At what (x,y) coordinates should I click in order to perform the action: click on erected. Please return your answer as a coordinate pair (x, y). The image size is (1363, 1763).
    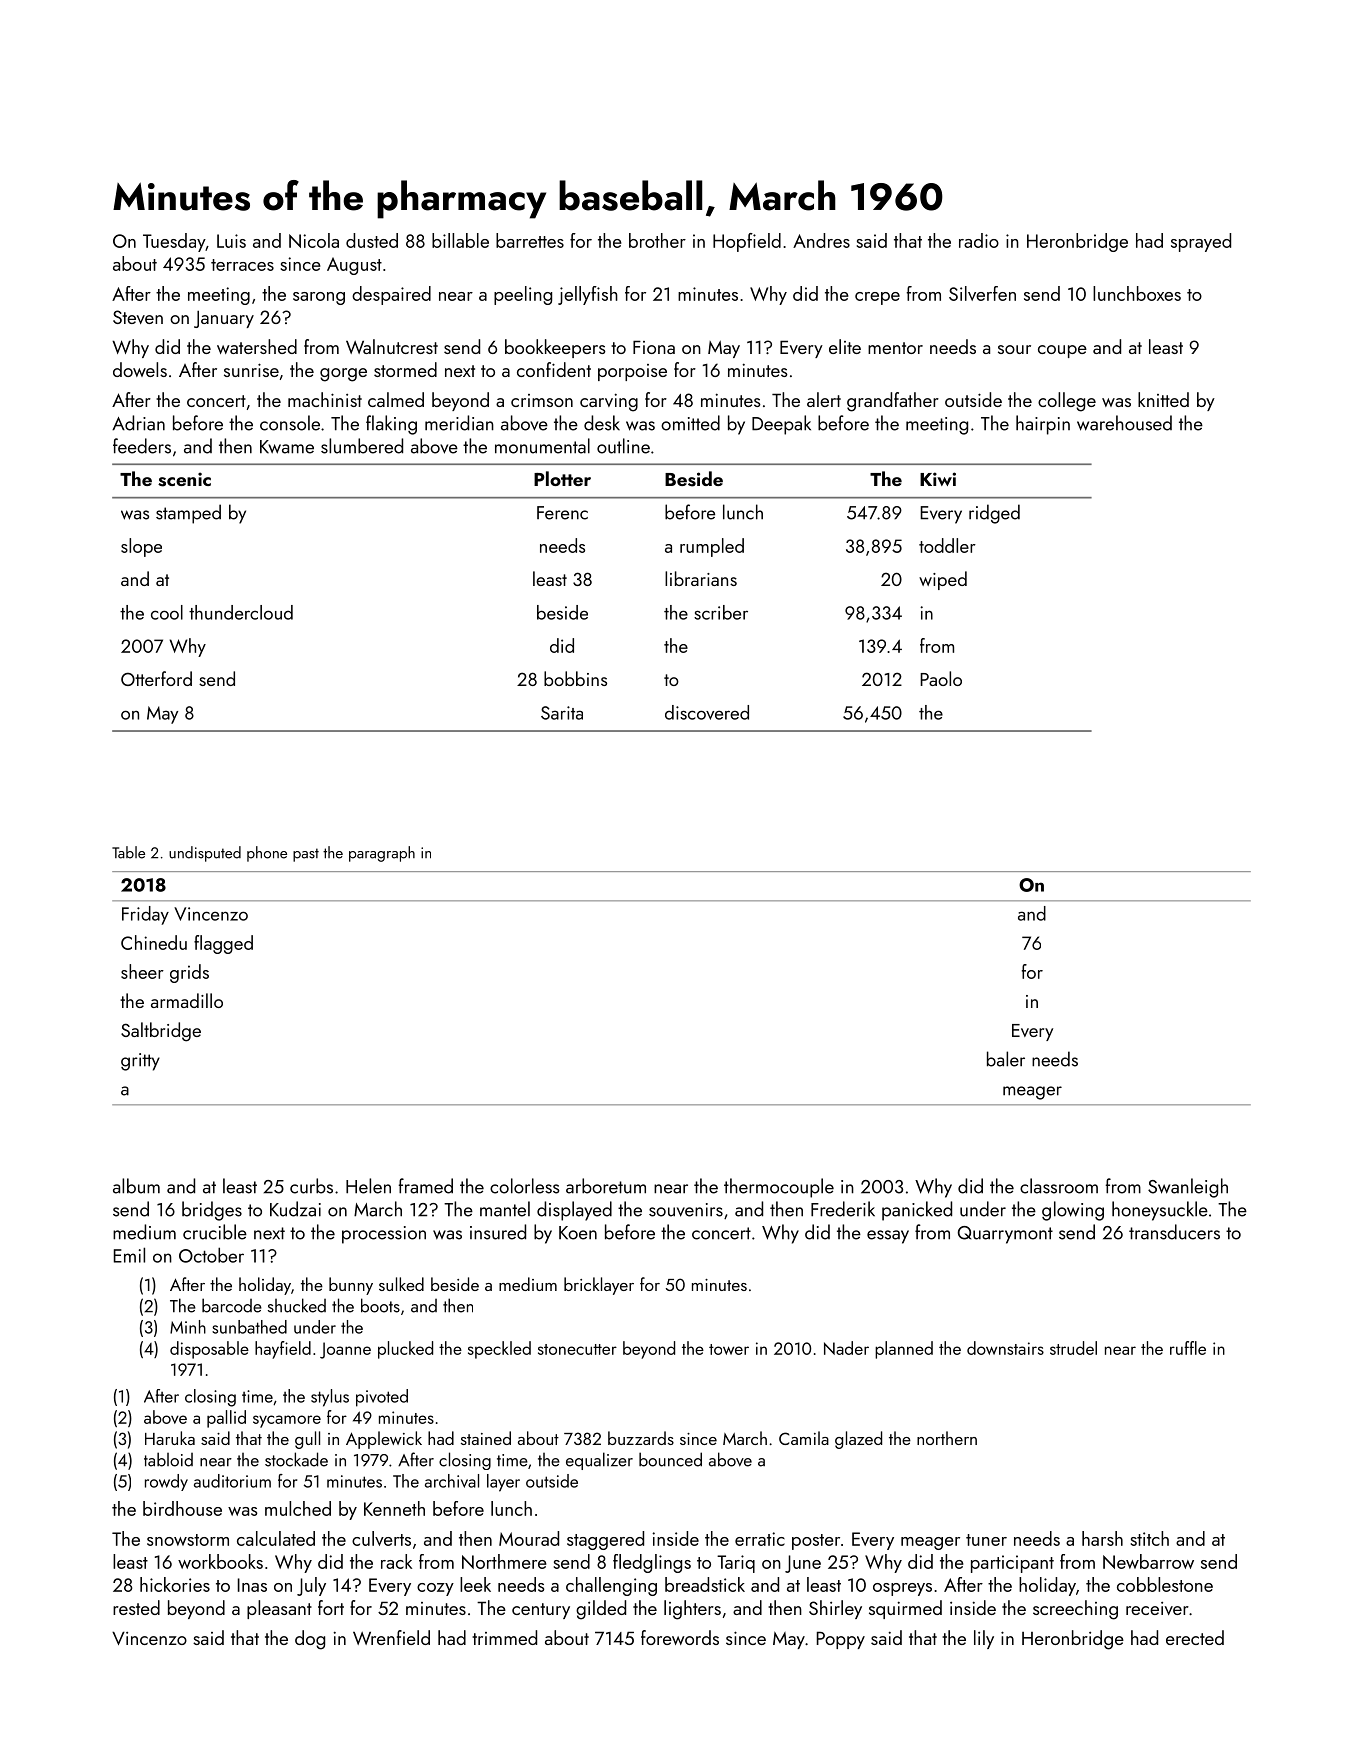
    Looking at the image, I should click on (1195, 1637).
